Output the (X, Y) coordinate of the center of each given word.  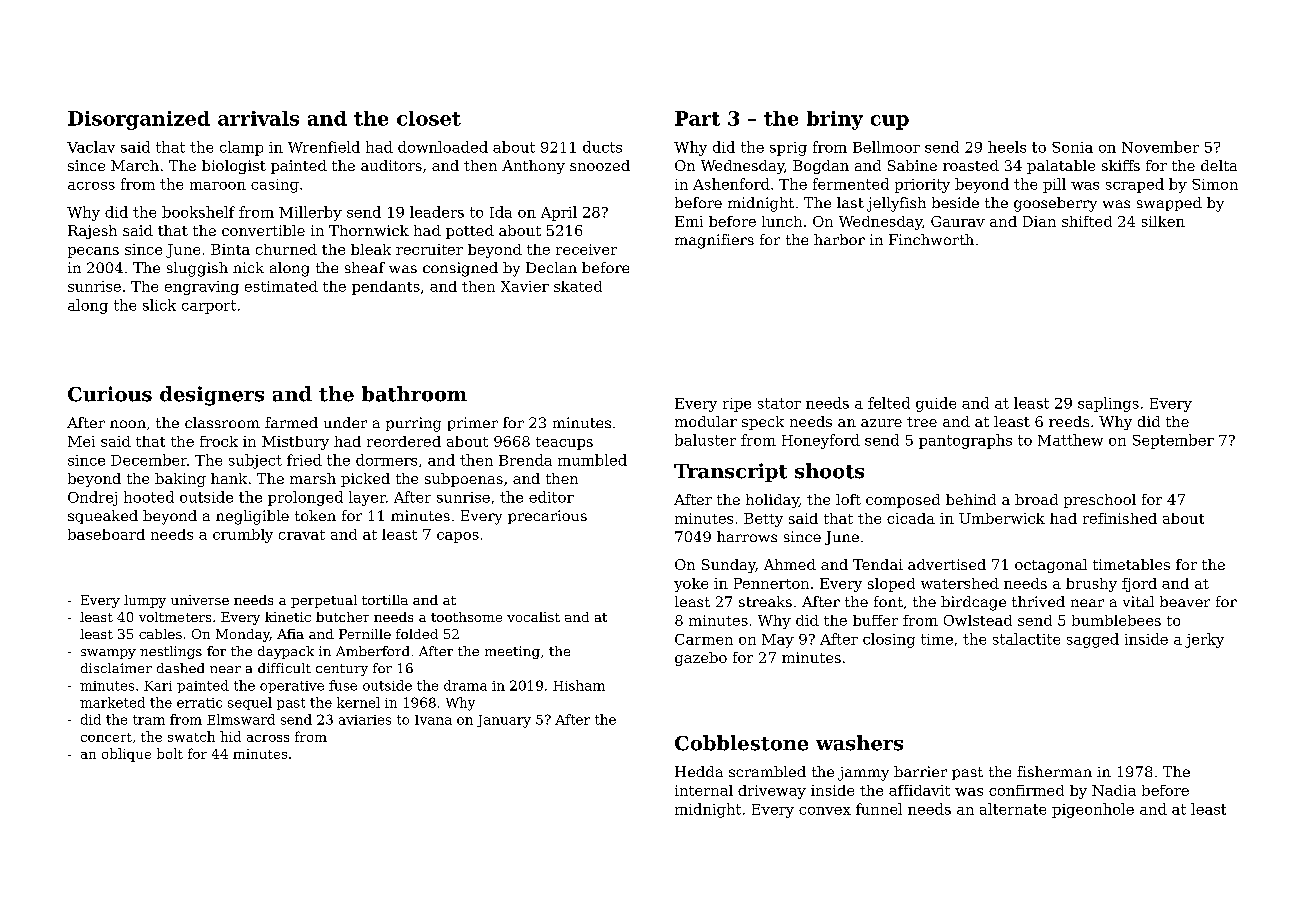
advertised (947, 564)
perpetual (324, 601)
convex (825, 811)
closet (429, 118)
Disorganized (139, 120)
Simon (1215, 184)
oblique (126, 755)
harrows (747, 536)
